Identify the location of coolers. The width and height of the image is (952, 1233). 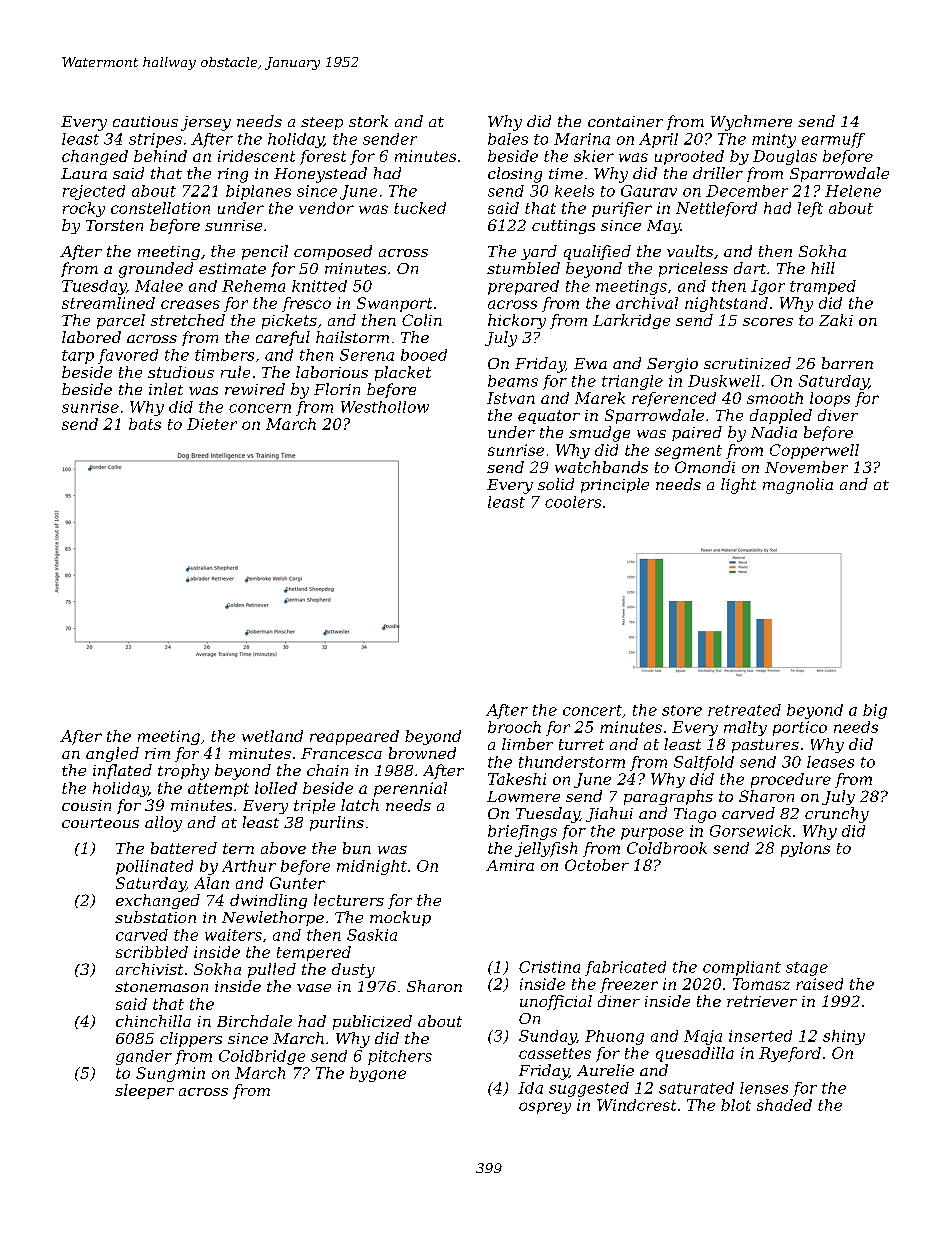
(573, 502).
